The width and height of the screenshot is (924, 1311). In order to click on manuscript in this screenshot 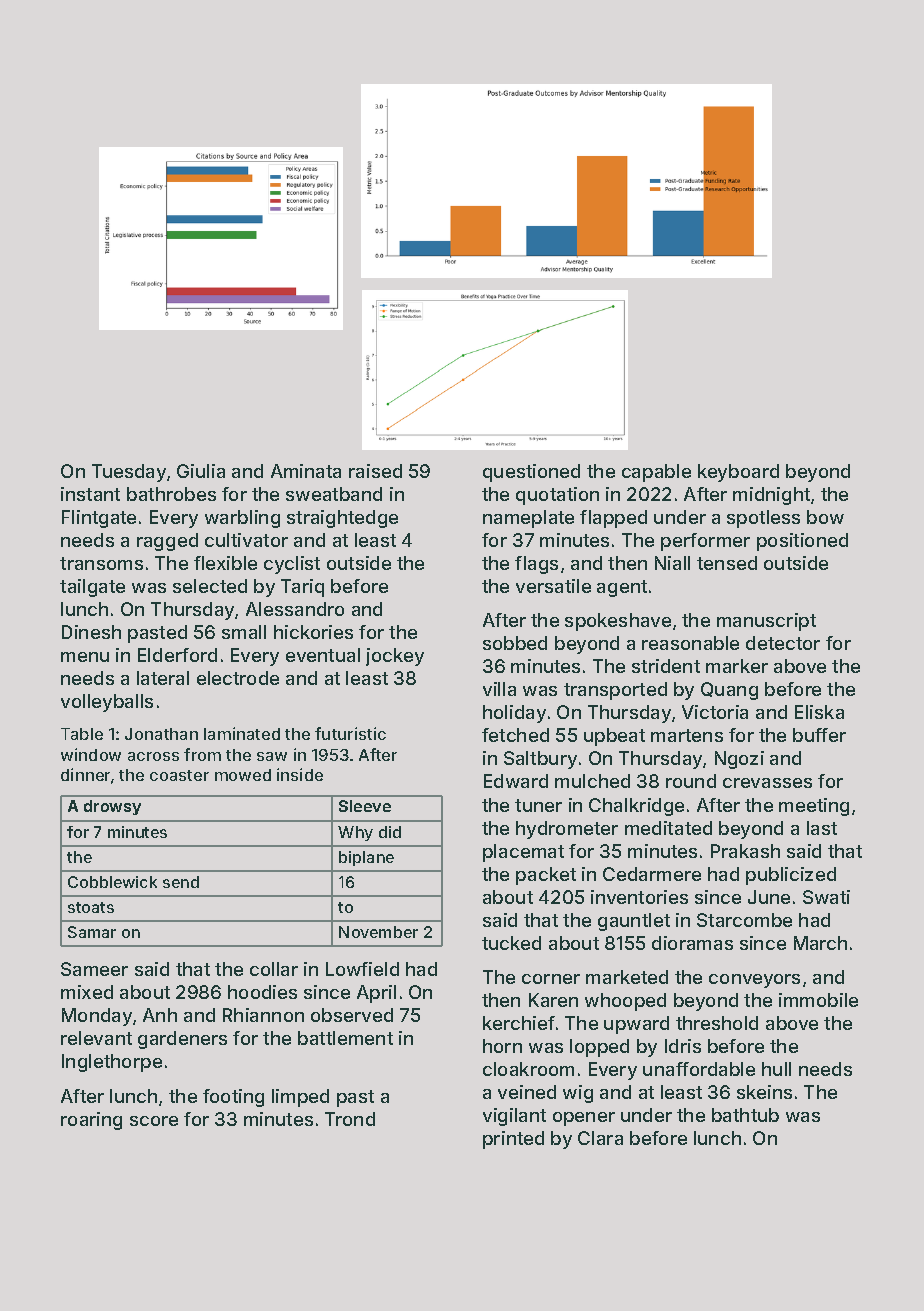, I will do `click(766, 622)`.
